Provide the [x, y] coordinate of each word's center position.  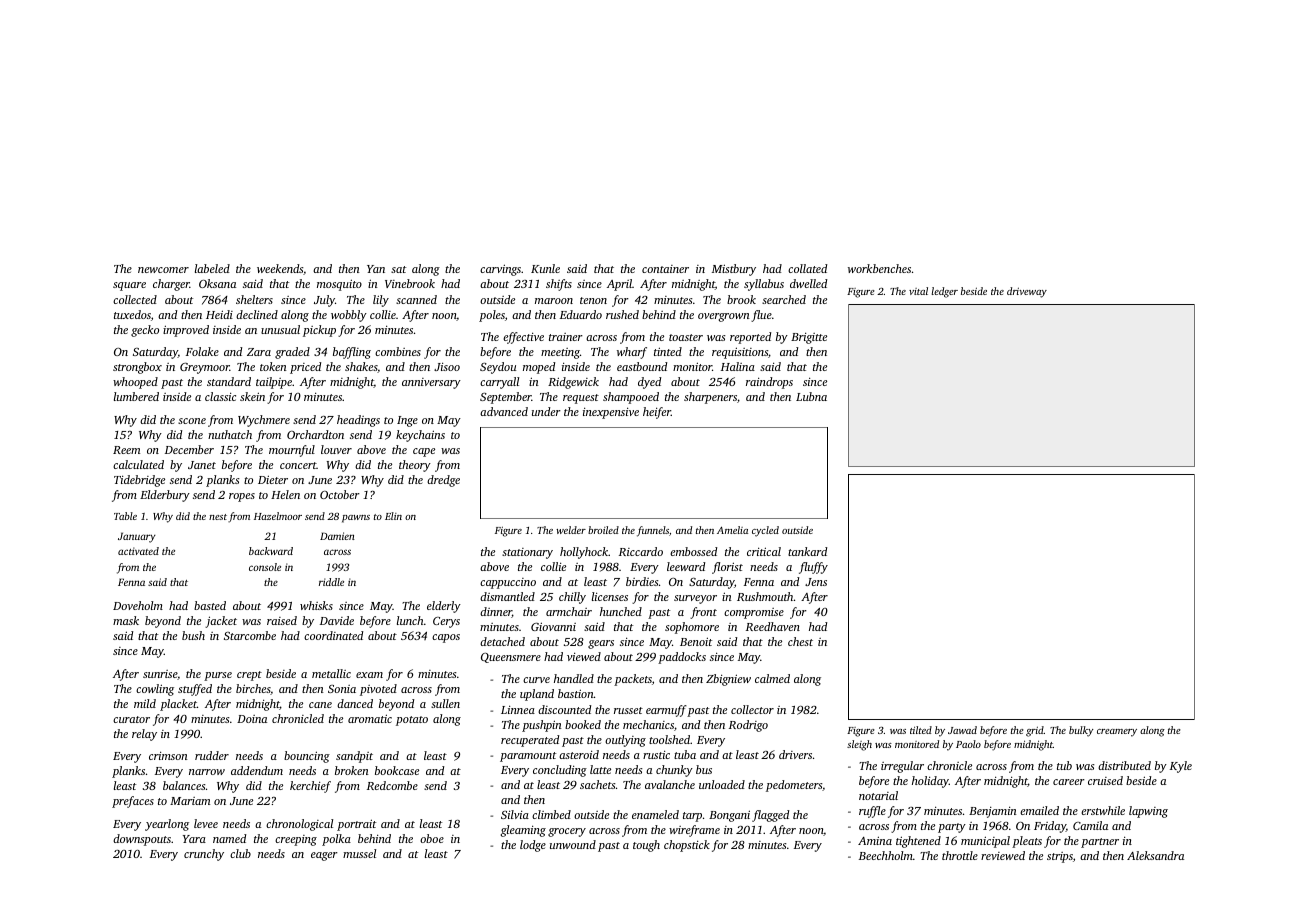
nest [218, 517]
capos [446, 638]
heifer [657, 413]
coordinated [333, 635]
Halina [738, 366]
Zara [259, 352]
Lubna [811, 396]
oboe [432, 838]
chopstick [687, 846]
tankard [807, 551]
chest [800, 641]
